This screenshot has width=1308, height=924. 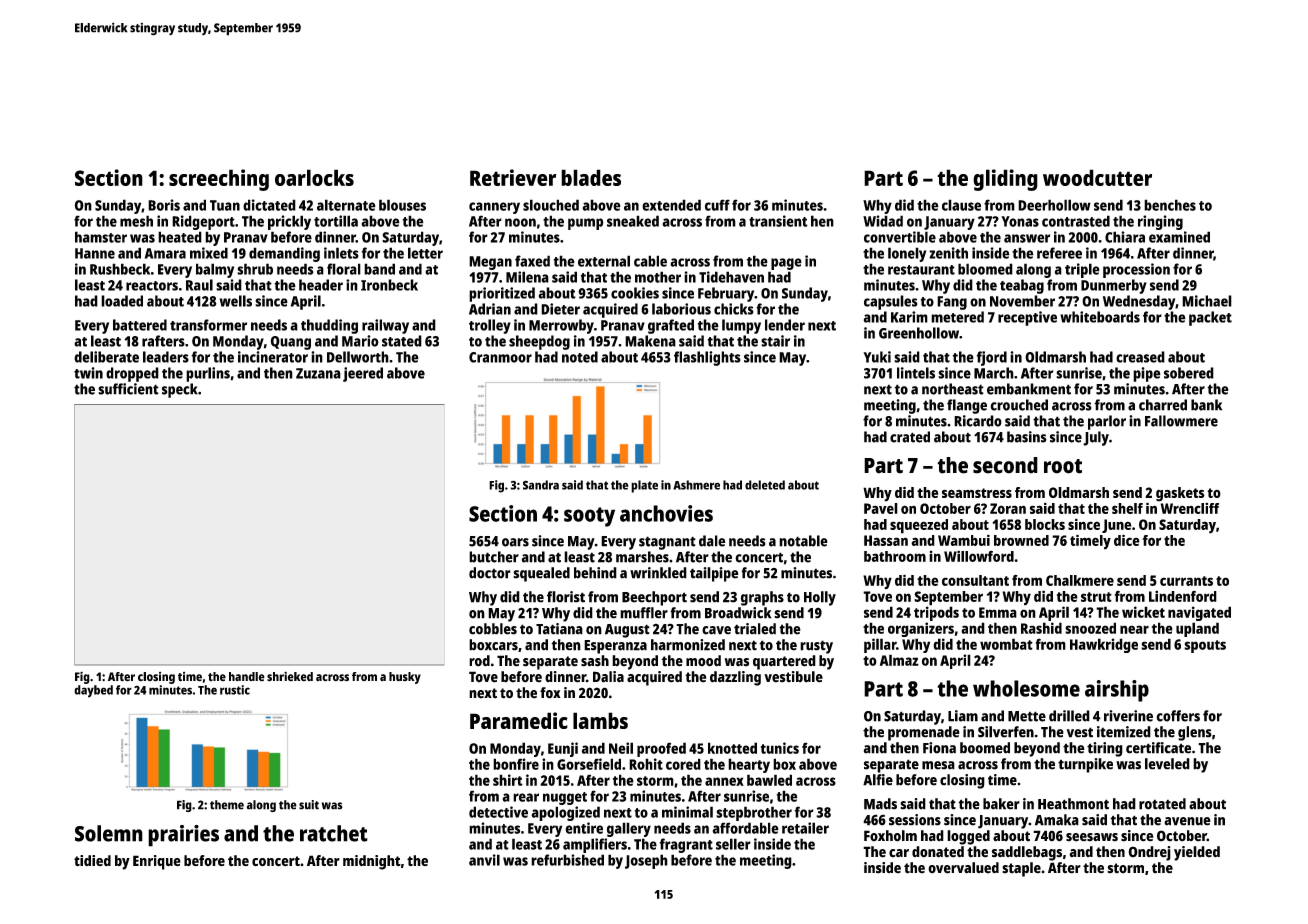 I want to click on prairies, so click(x=183, y=836).
